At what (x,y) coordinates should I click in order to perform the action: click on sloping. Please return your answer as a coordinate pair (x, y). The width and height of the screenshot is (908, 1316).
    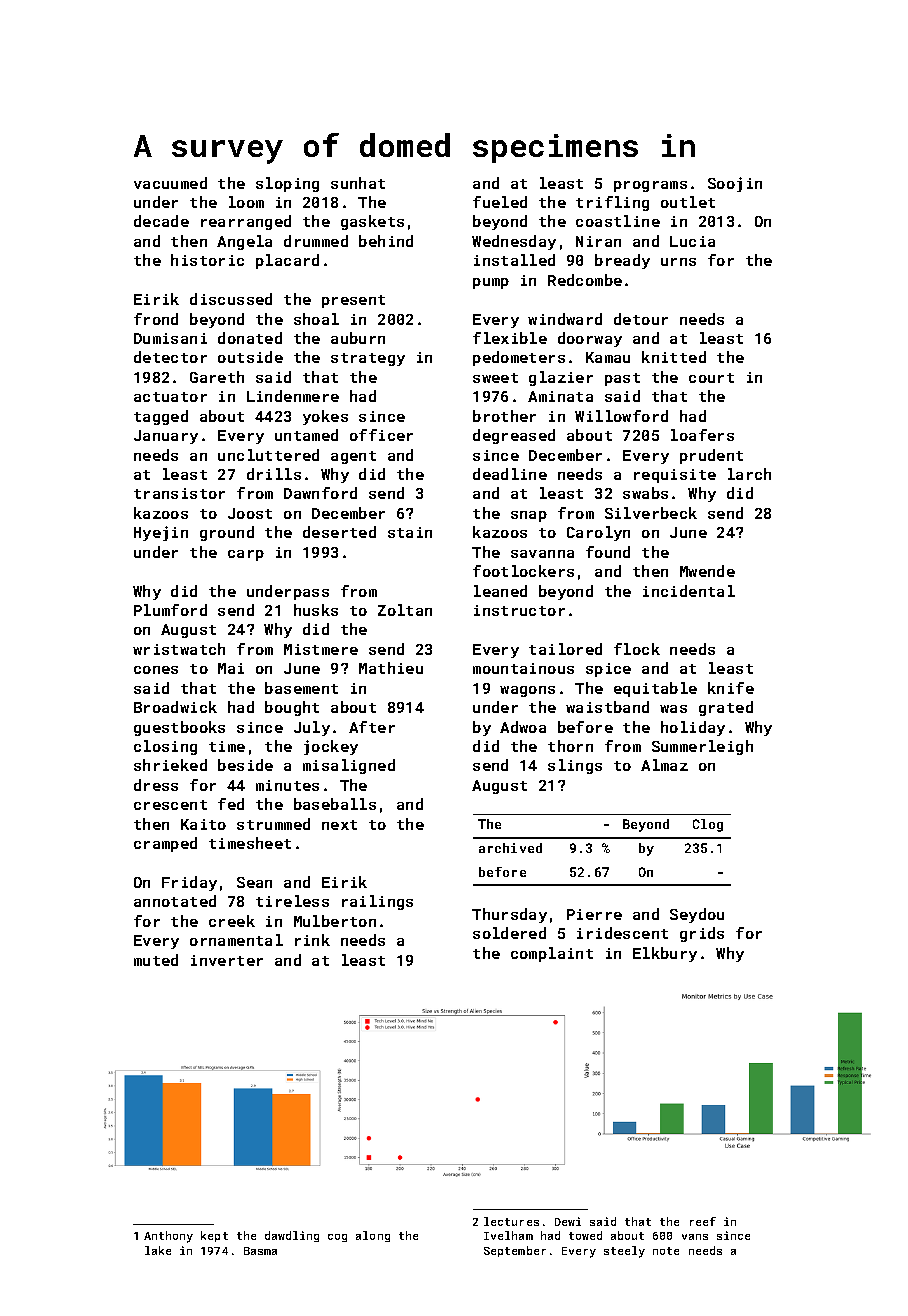
    Looking at the image, I should click on (287, 184).
